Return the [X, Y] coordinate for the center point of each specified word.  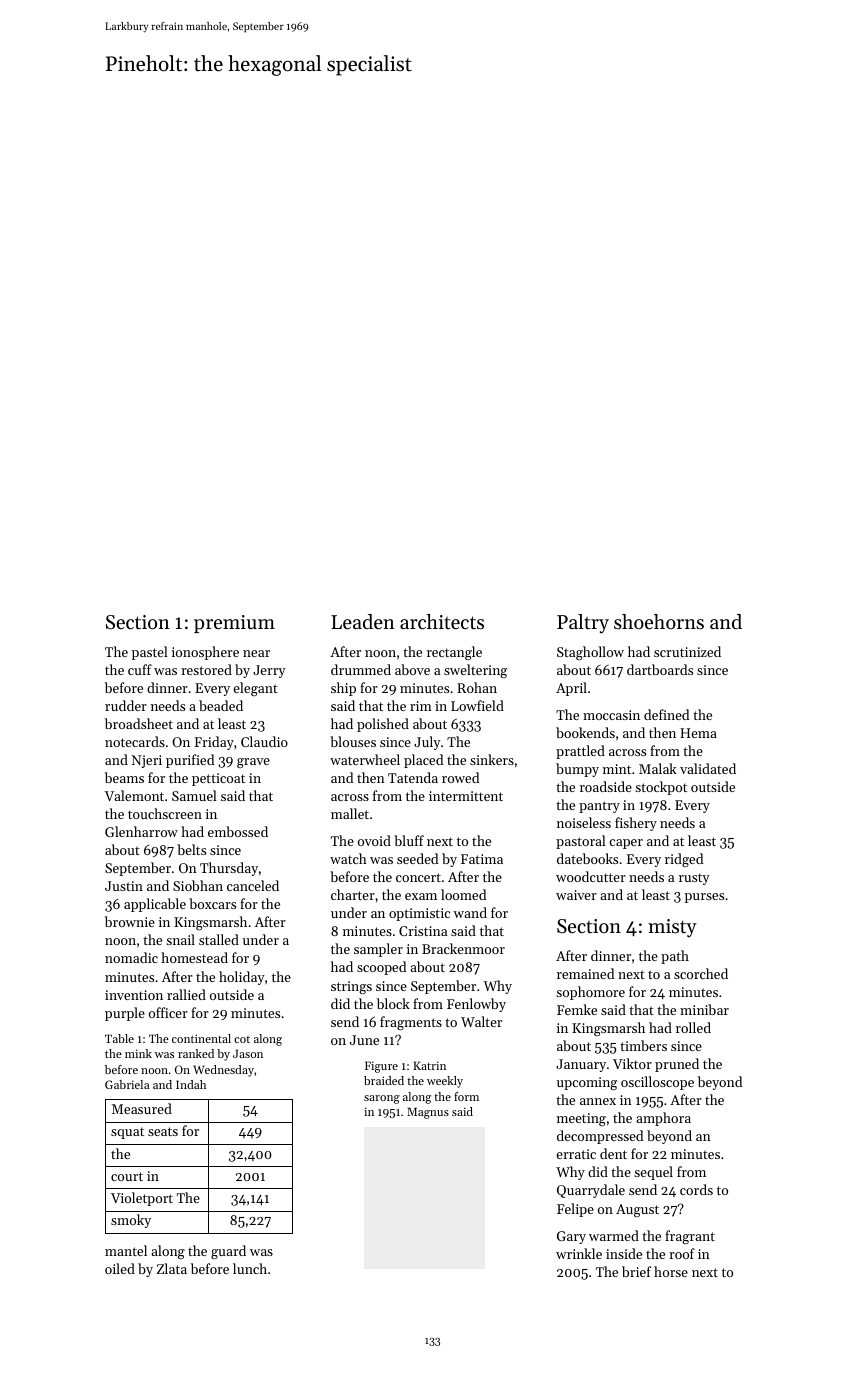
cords [696, 1189]
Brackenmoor [463, 948]
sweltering [475, 671]
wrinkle [579, 1253]
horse [671, 1271]
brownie [130, 921]
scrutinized [687, 651]
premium [234, 624]
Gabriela [127, 1084]
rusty [694, 879]
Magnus [428, 1113]
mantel [126, 1250]
